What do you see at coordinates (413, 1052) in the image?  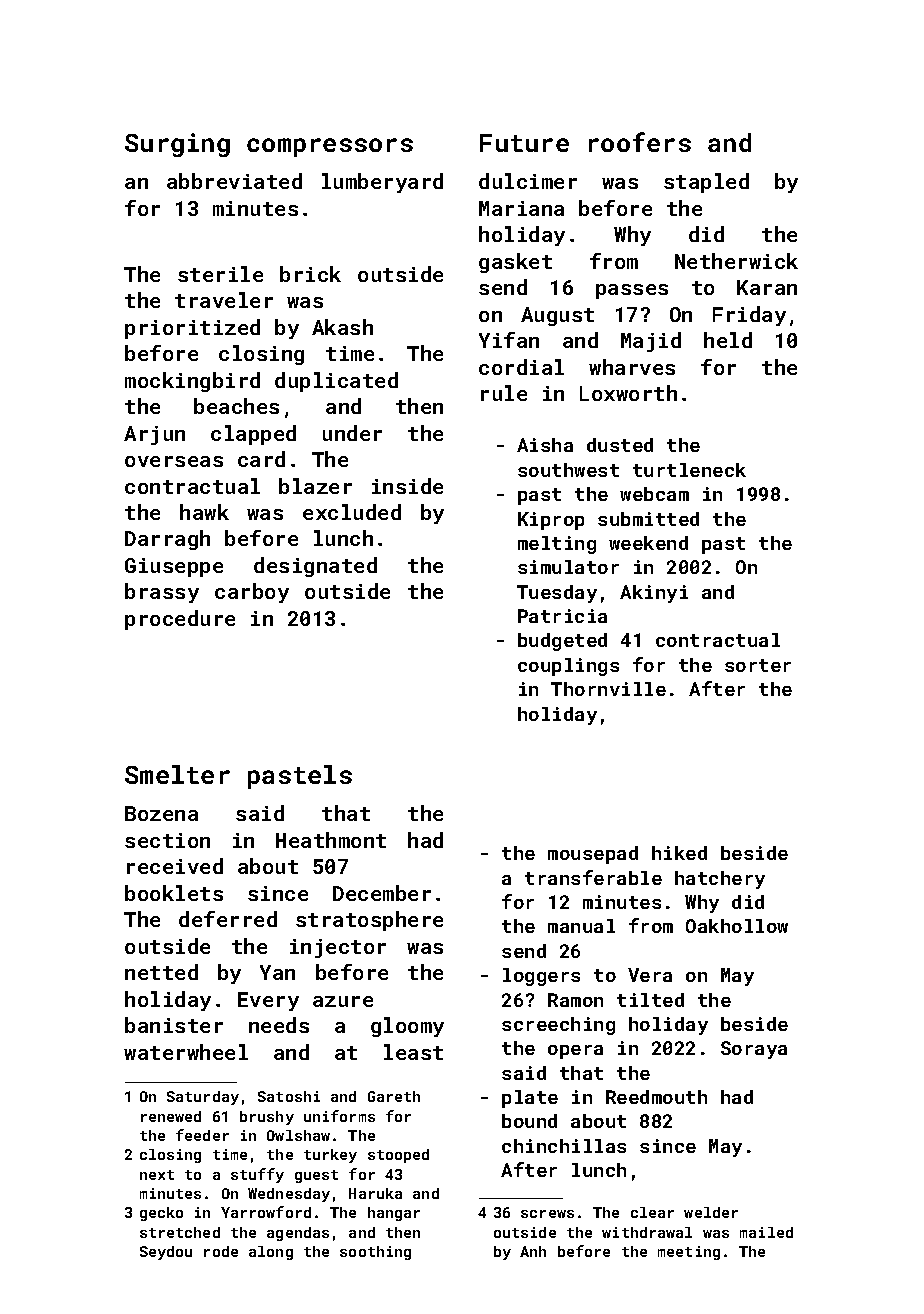 I see `least` at bounding box center [413, 1052].
